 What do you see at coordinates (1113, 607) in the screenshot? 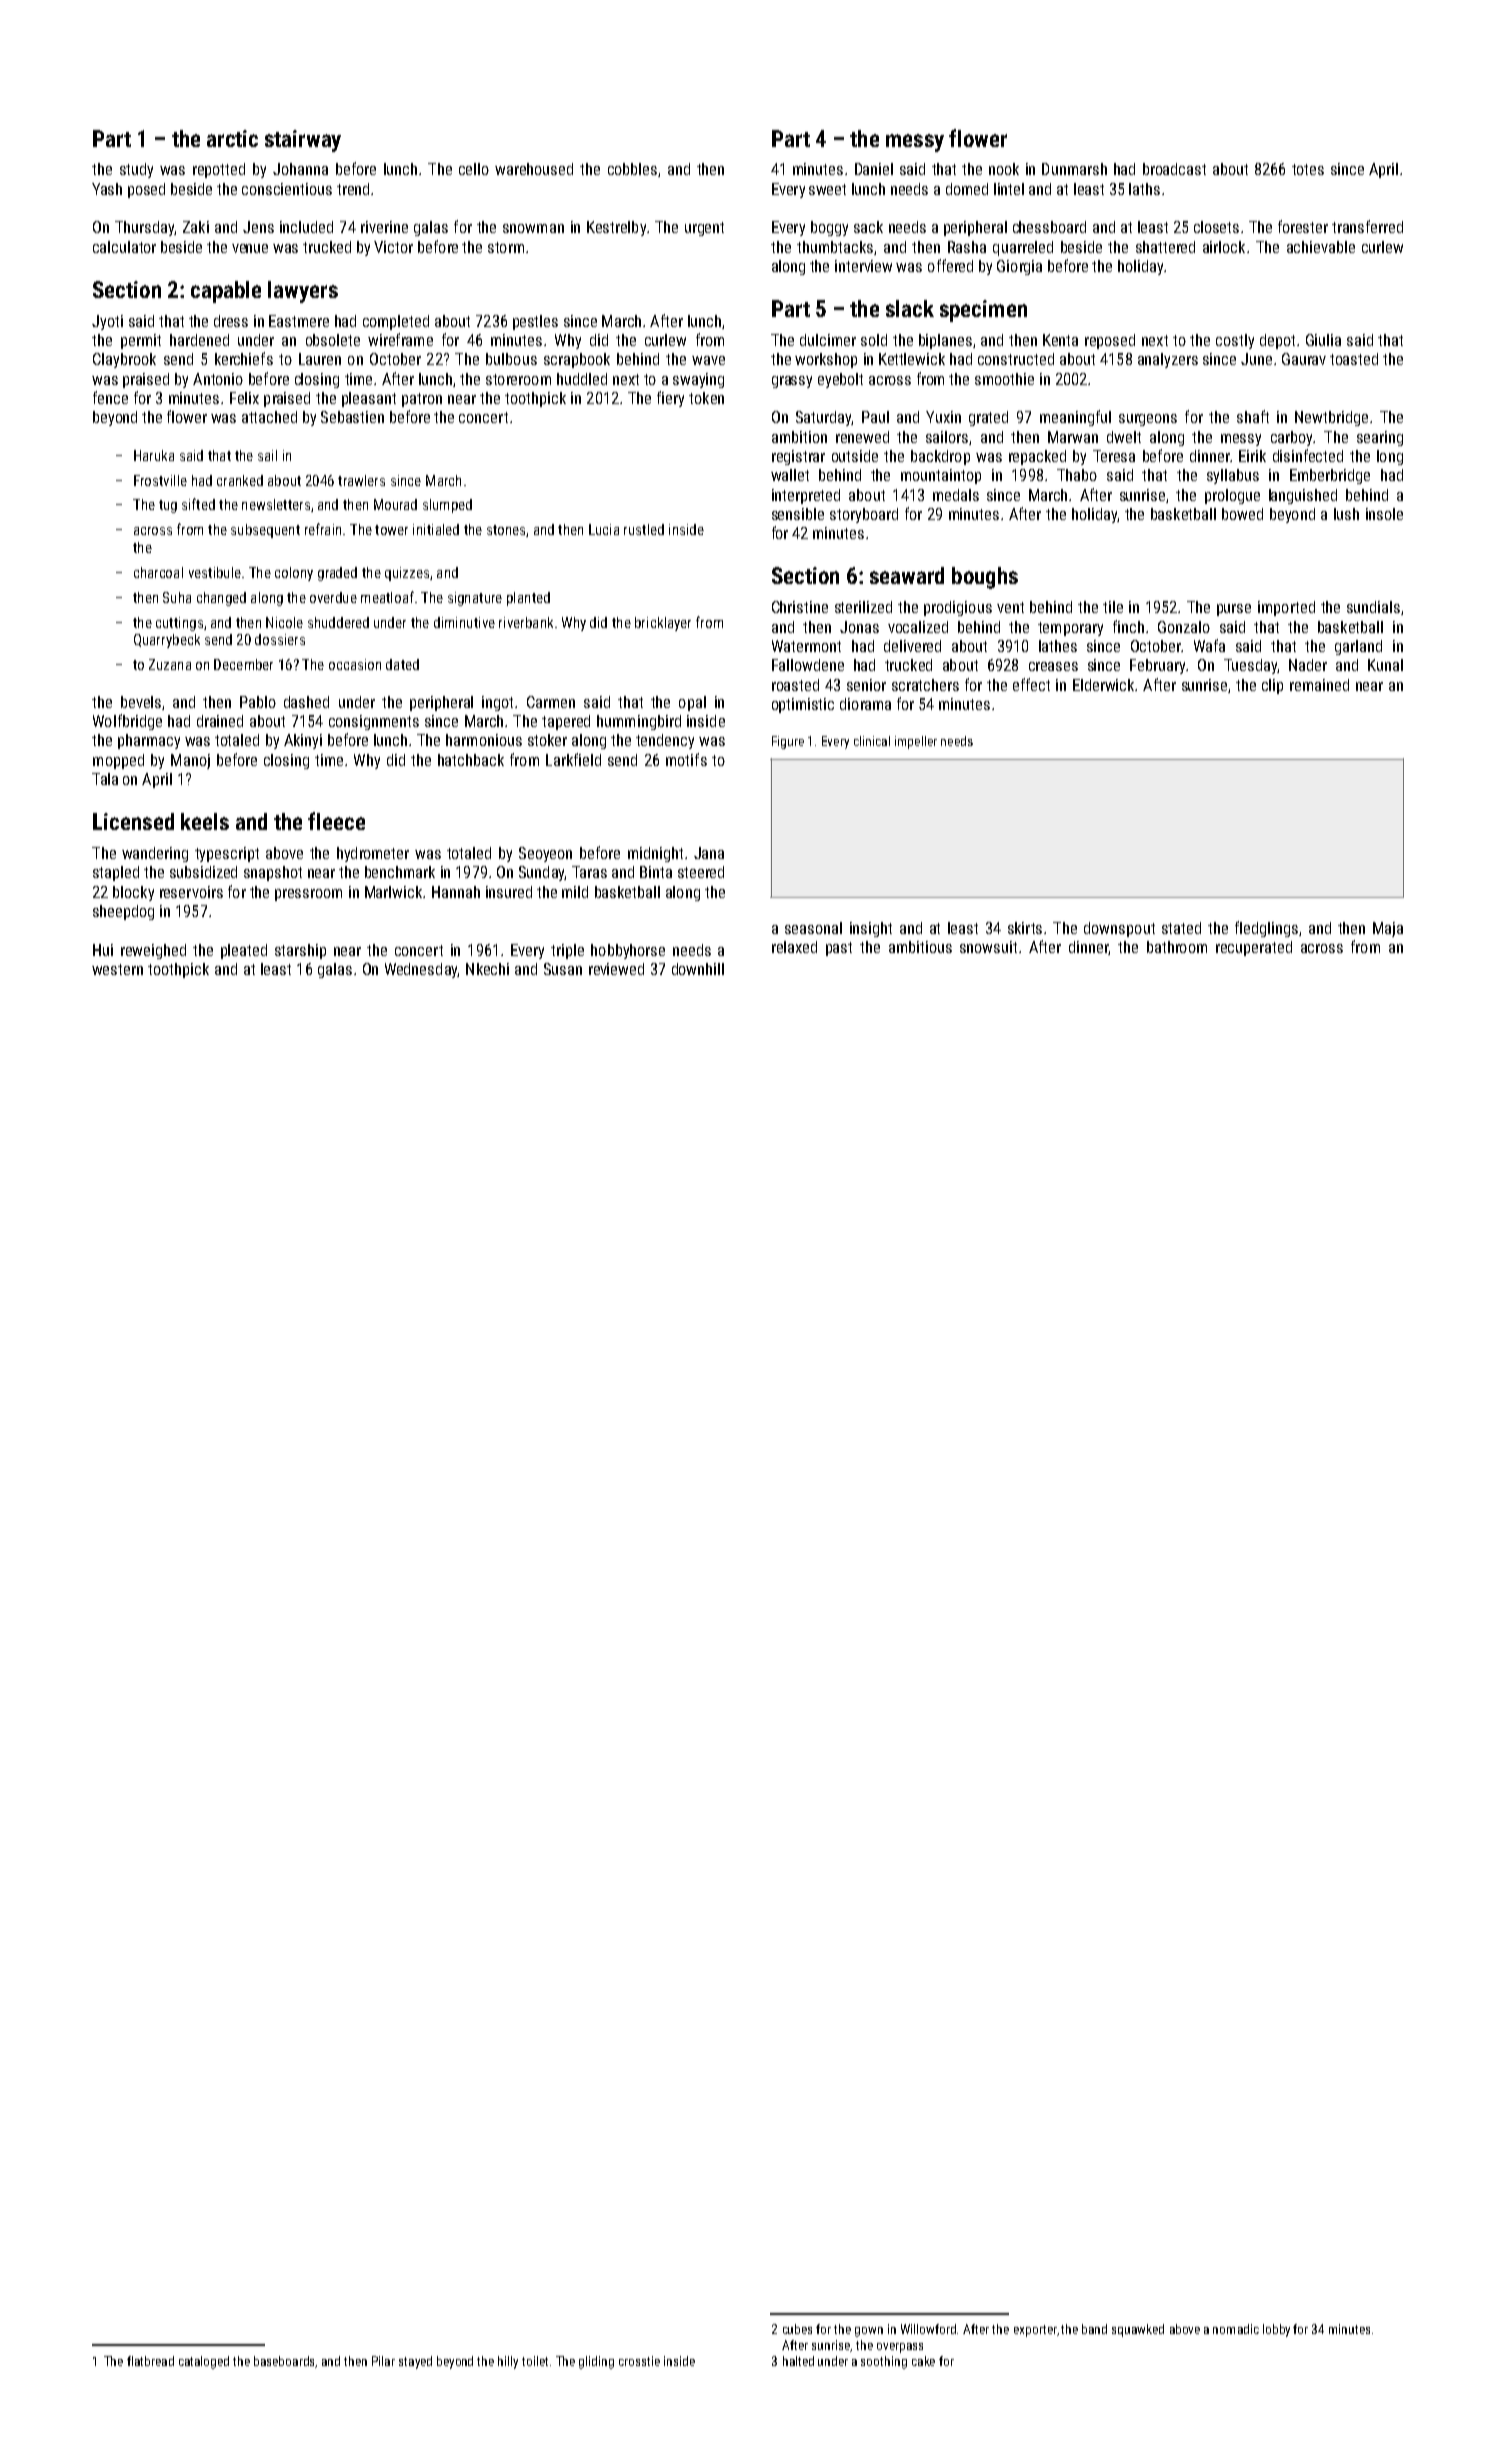
I see `tile` at bounding box center [1113, 607].
